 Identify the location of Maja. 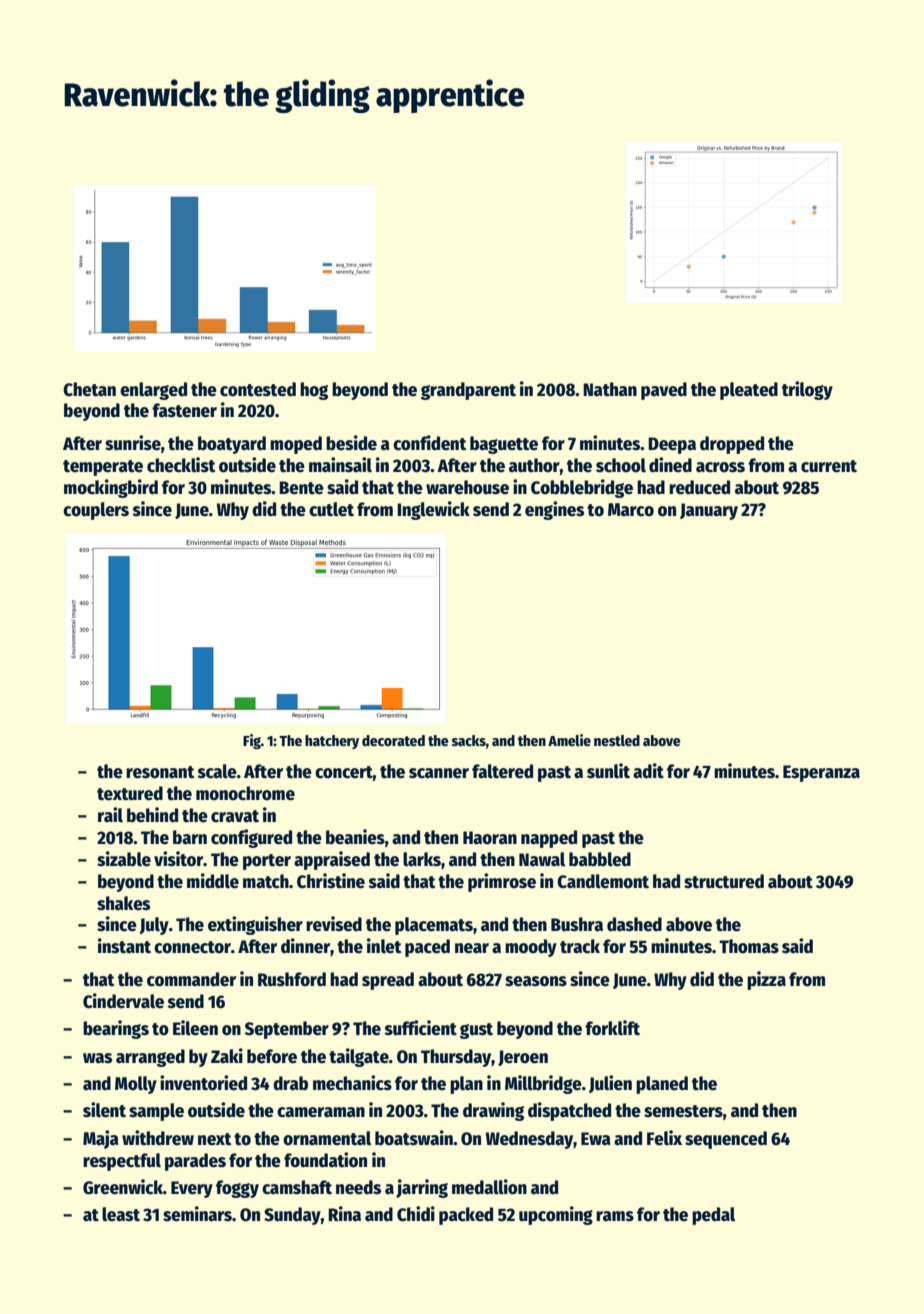
(101, 1139).
